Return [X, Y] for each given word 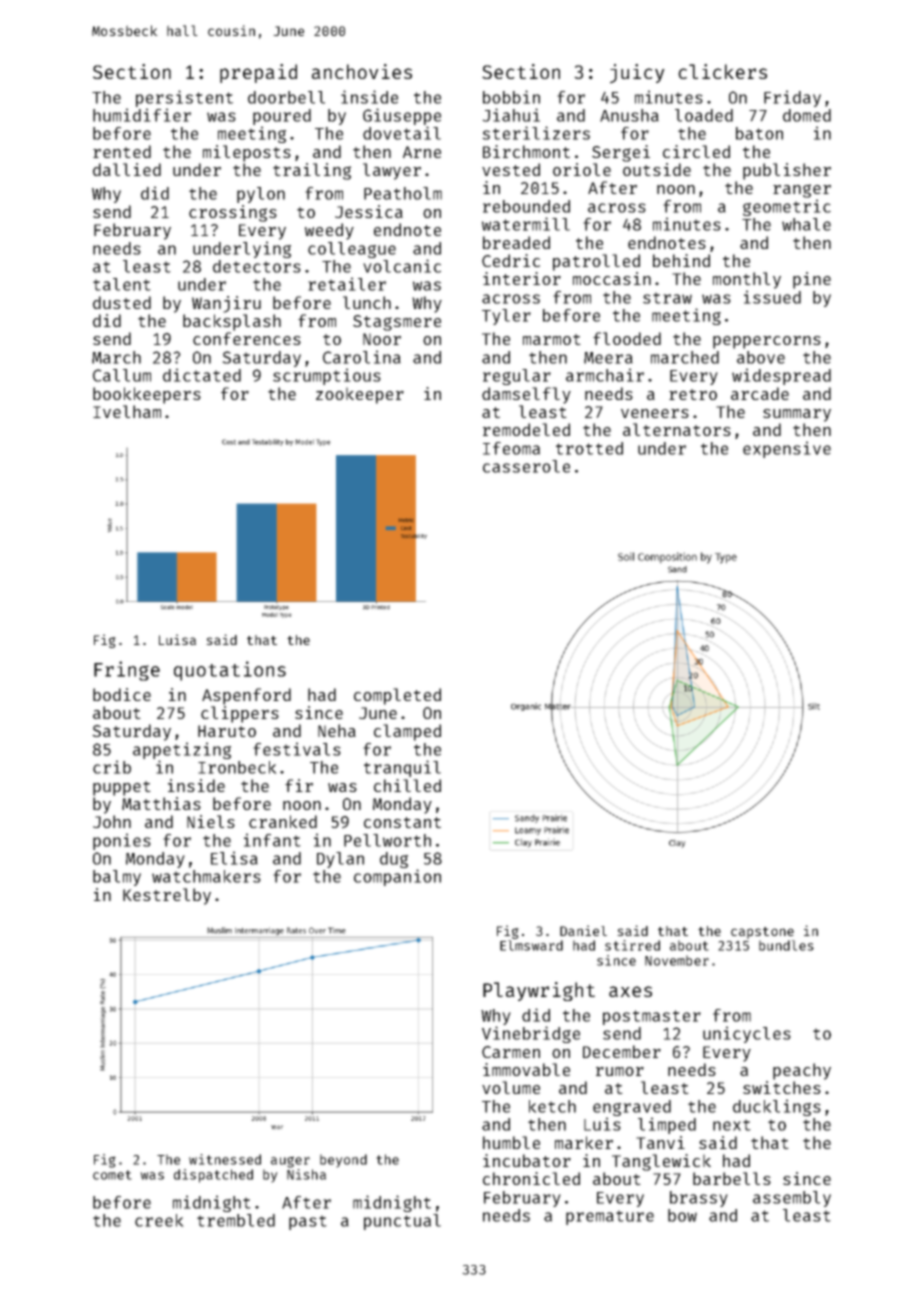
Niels [211, 821]
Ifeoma [511, 448]
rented [122, 151]
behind [681, 260]
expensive [787, 449]
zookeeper [360, 395]
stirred [632, 945]
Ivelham [127, 411]
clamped [407, 732]
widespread [781, 376]
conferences [247, 338]
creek [159, 1220]
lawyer [392, 171]
